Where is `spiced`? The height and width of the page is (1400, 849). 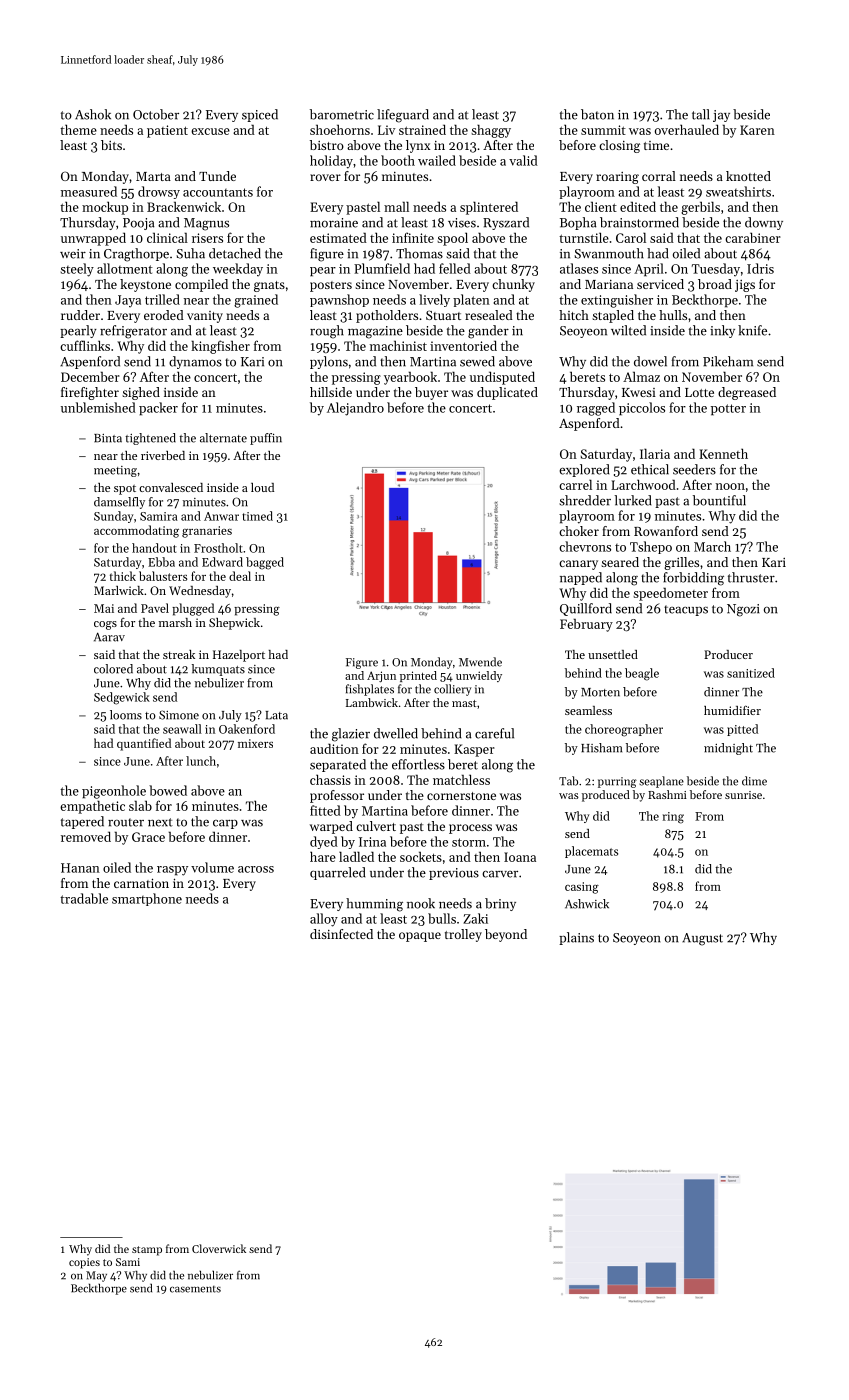 spiced is located at coordinates (260, 115).
